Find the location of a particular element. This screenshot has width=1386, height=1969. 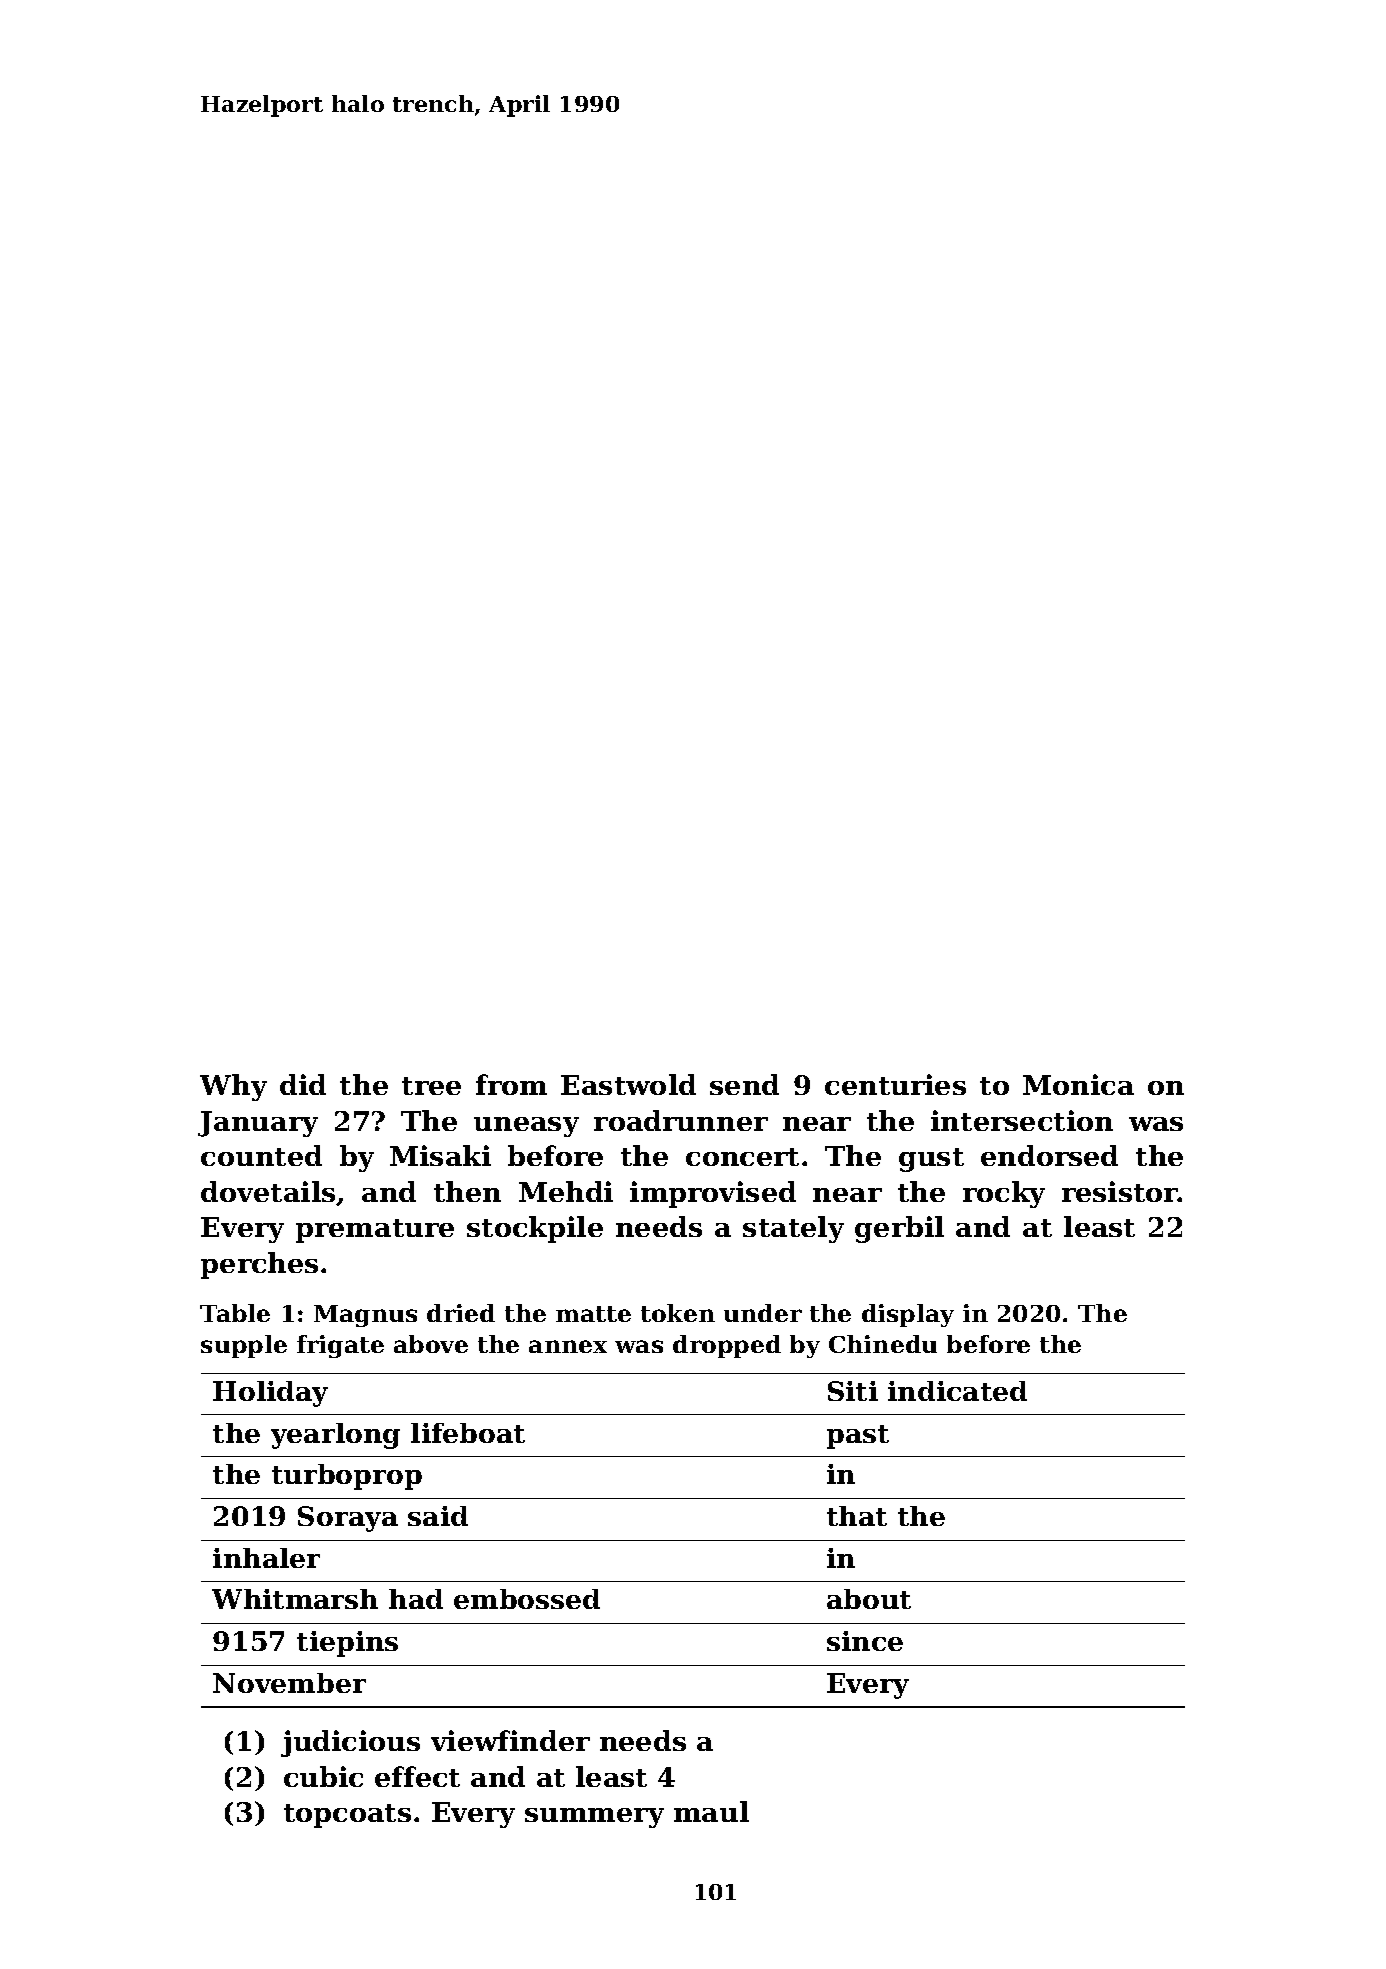

inhaler is located at coordinates (266, 1558).
